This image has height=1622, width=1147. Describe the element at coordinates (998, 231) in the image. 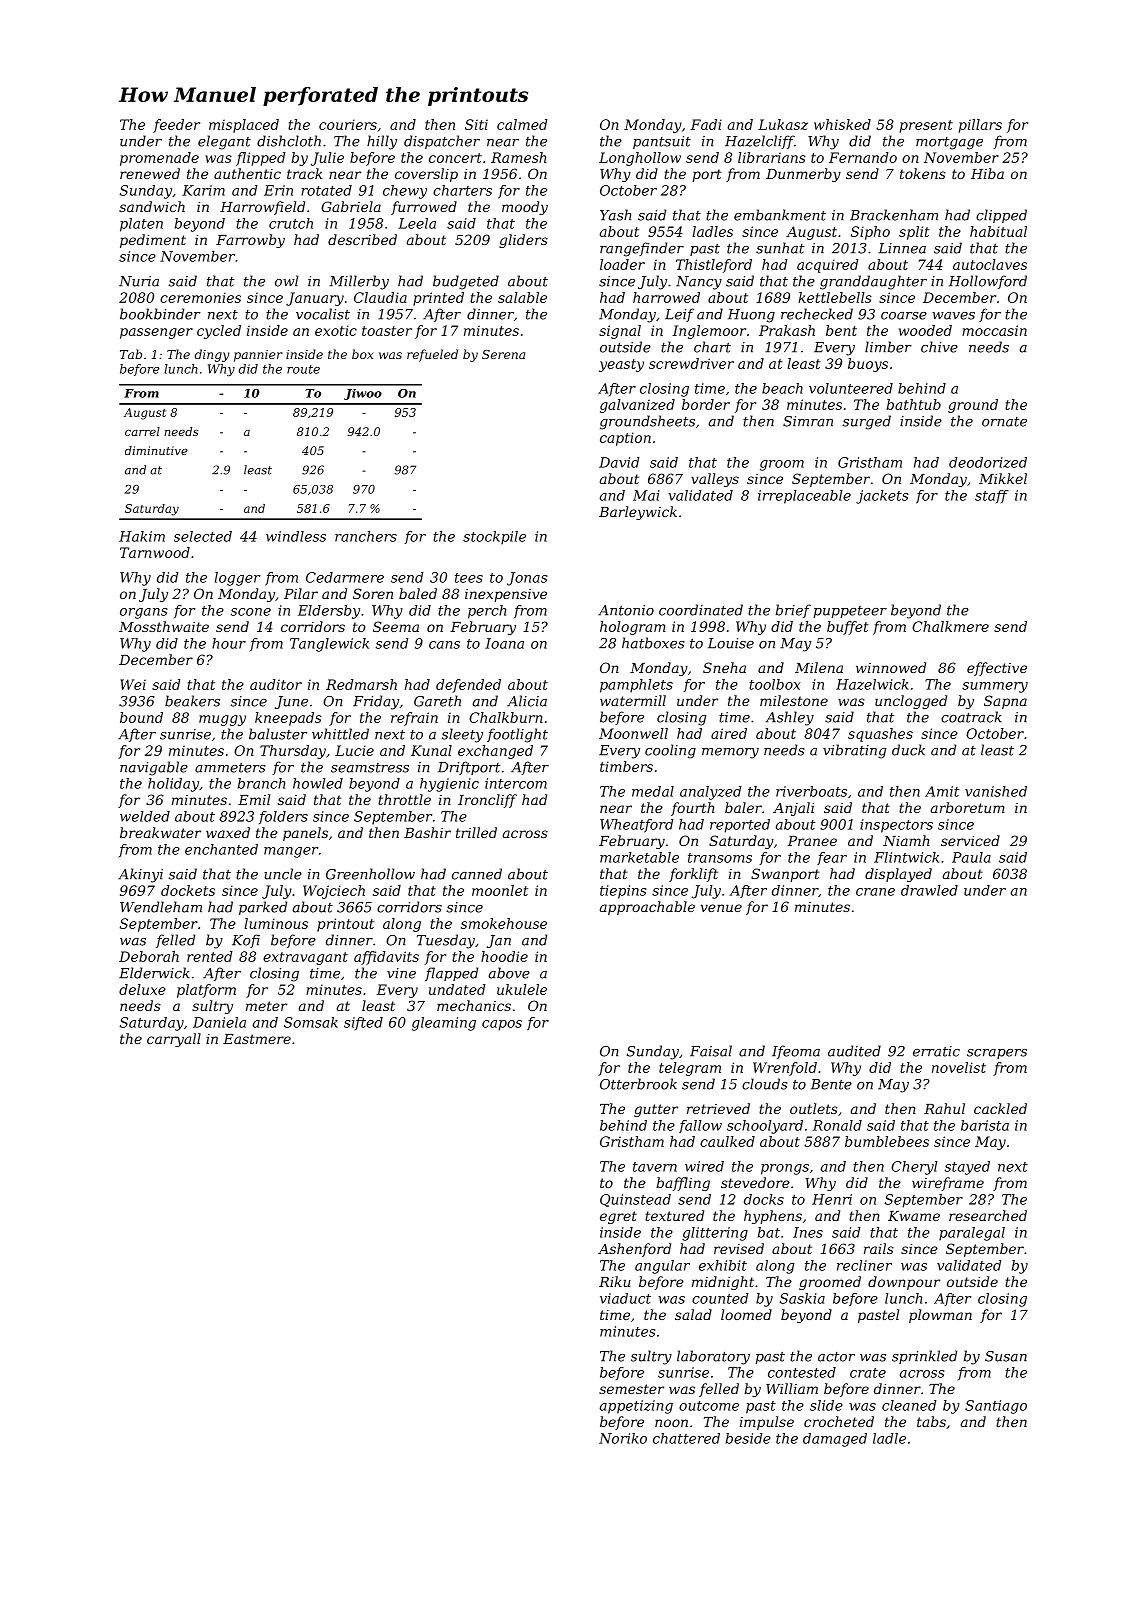

I see `habitual` at that location.
